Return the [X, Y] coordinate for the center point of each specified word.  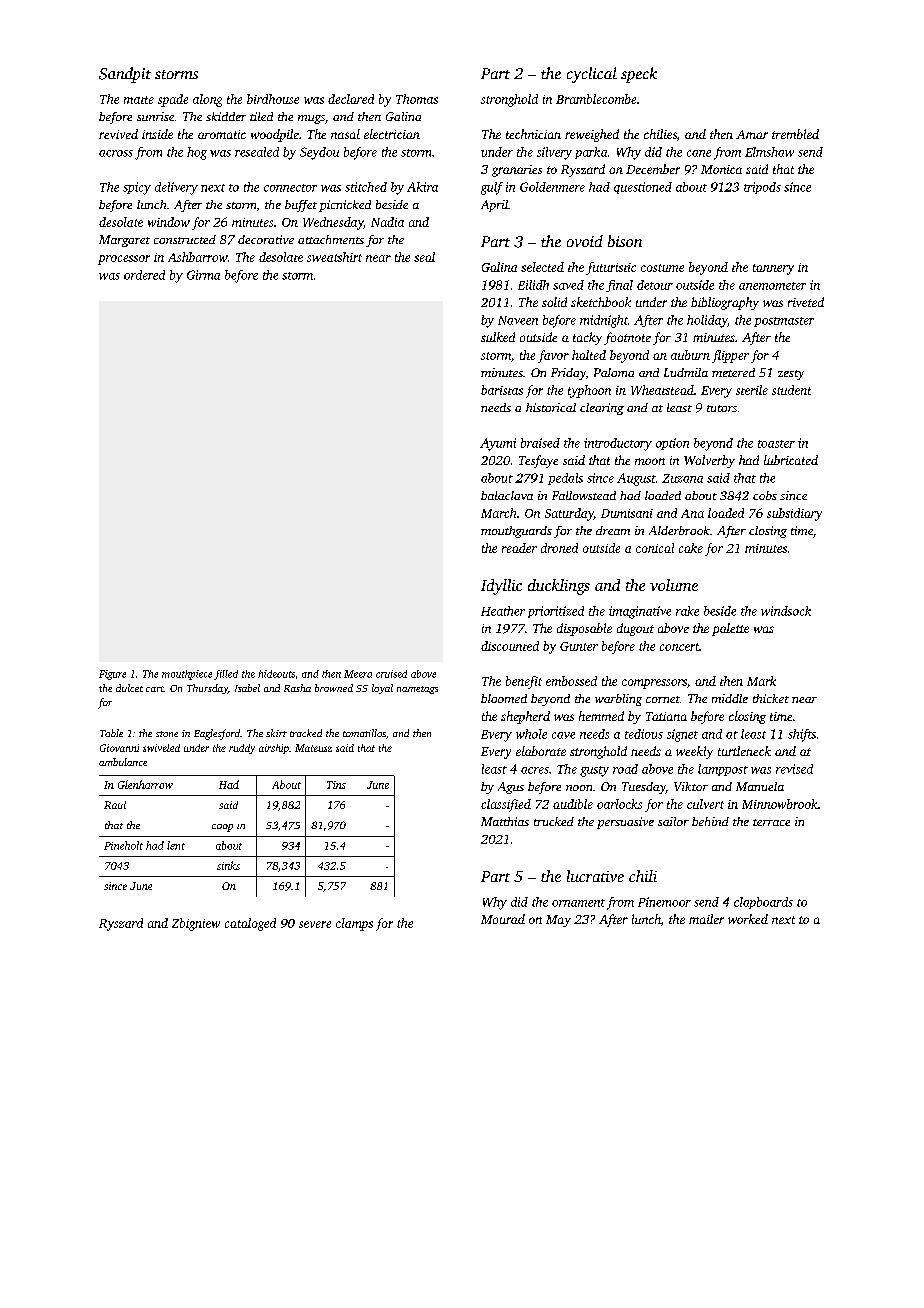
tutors [722, 408]
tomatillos [364, 733]
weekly [694, 752]
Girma [203, 275]
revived [118, 134]
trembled [795, 134]
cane [699, 153]
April [494, 206]
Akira [422, 187]
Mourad [503, 919]
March [498, 513]
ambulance [123, 762]
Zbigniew [196, 924]
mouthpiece [187, 675]
